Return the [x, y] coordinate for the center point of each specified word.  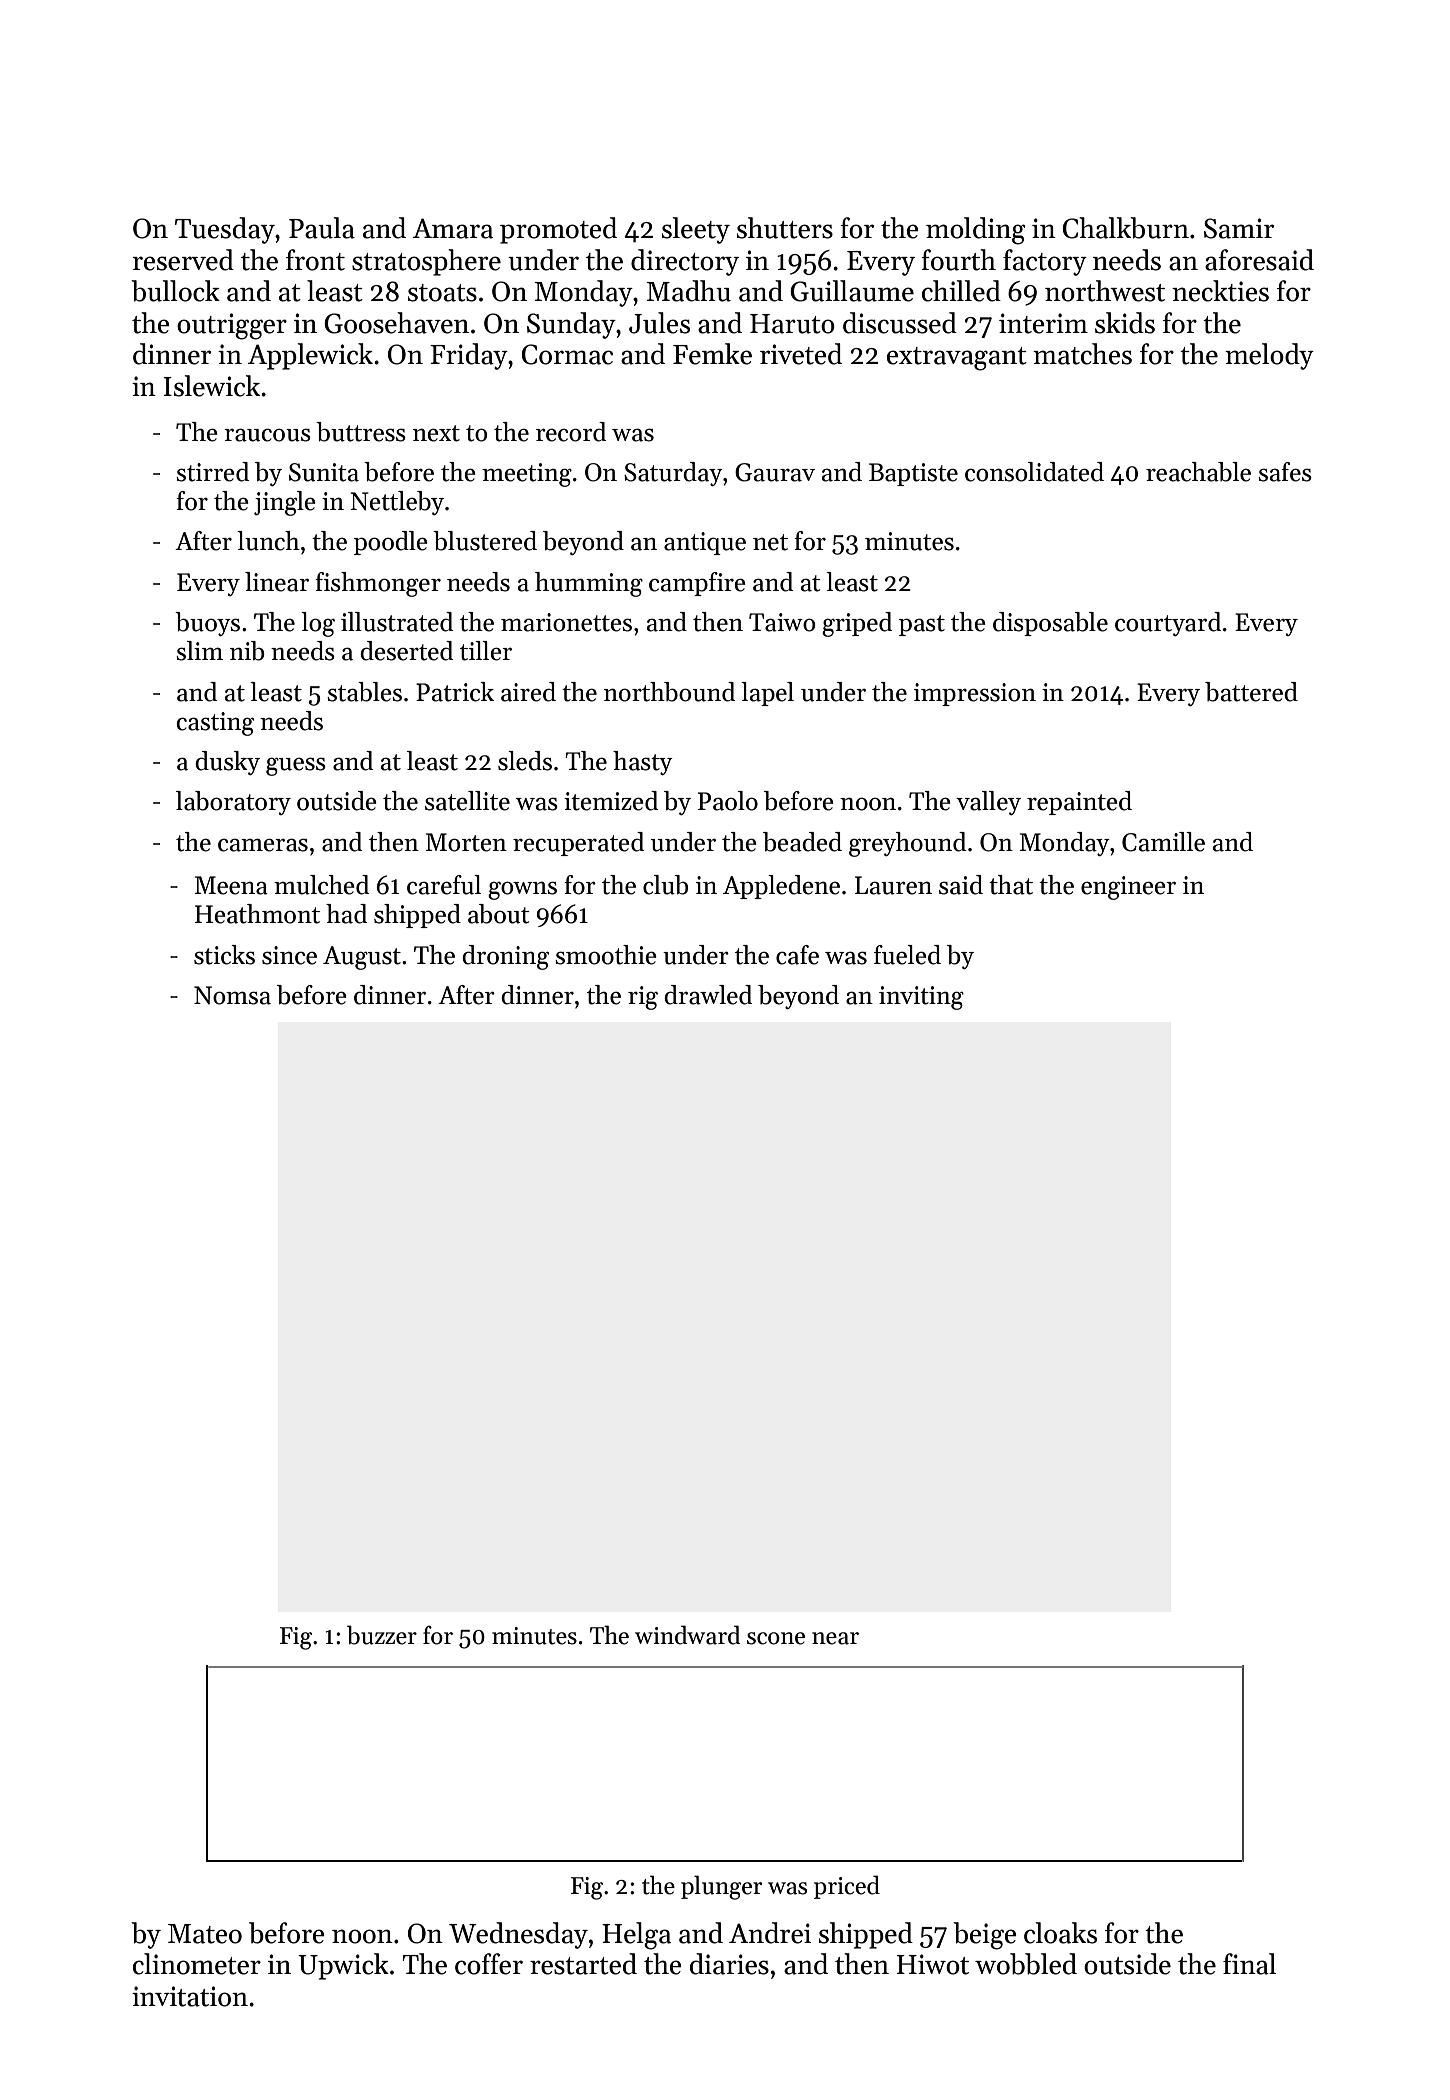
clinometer [197, 1964]
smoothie [606, 955]
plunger [721, 1887]
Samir [1239, 228]
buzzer [382, 1635]
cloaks [1060, 1933]
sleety [696, 230]
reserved [183, 260]
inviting [921, 998]
